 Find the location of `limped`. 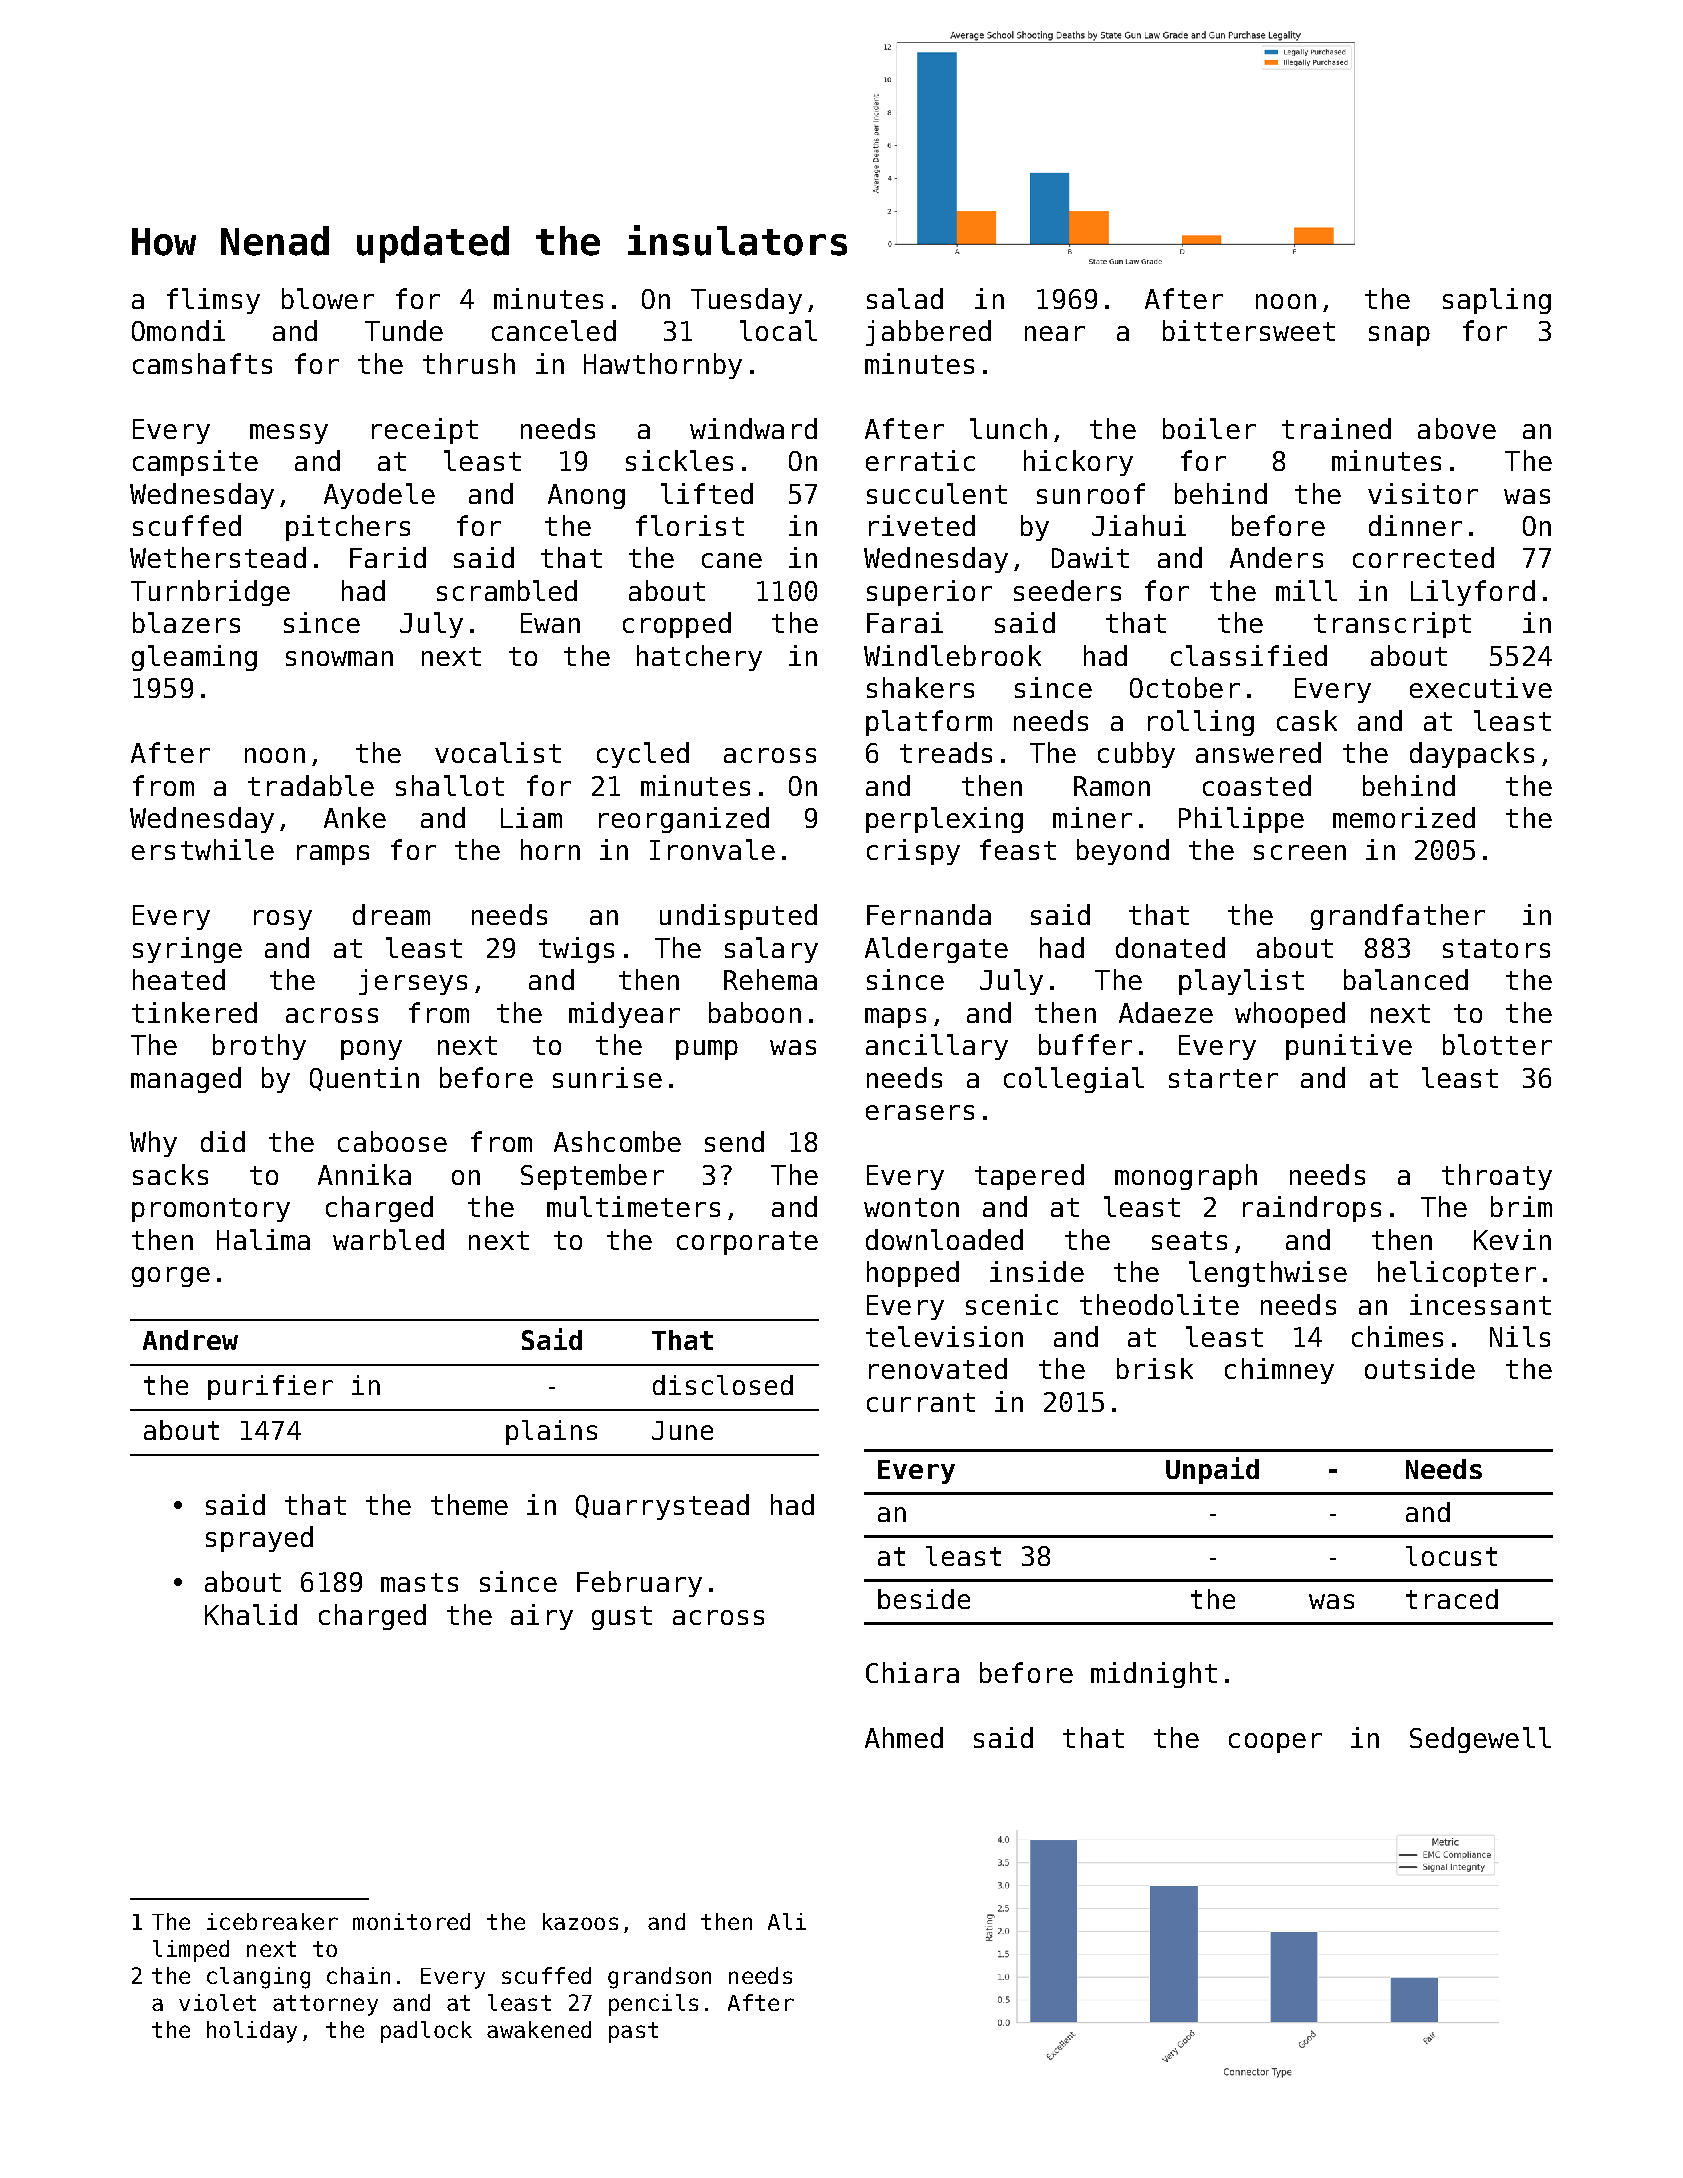

limped is located at coordinates (191, 1951).
